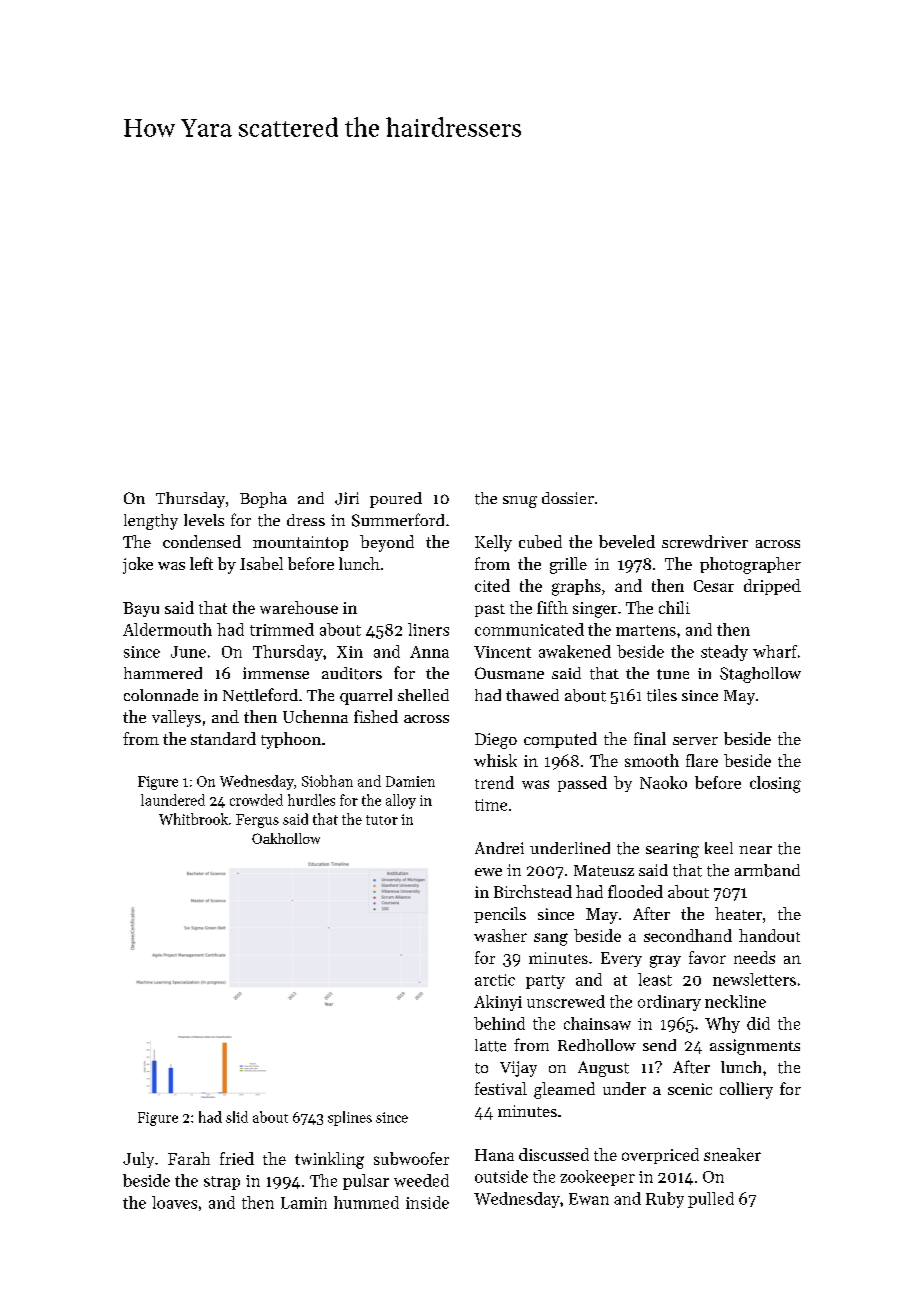 This document has height=1308, width=924. What do you see at coordinates (376, 716) in the document?
I see `fished` at bounding box center [376, 716].
